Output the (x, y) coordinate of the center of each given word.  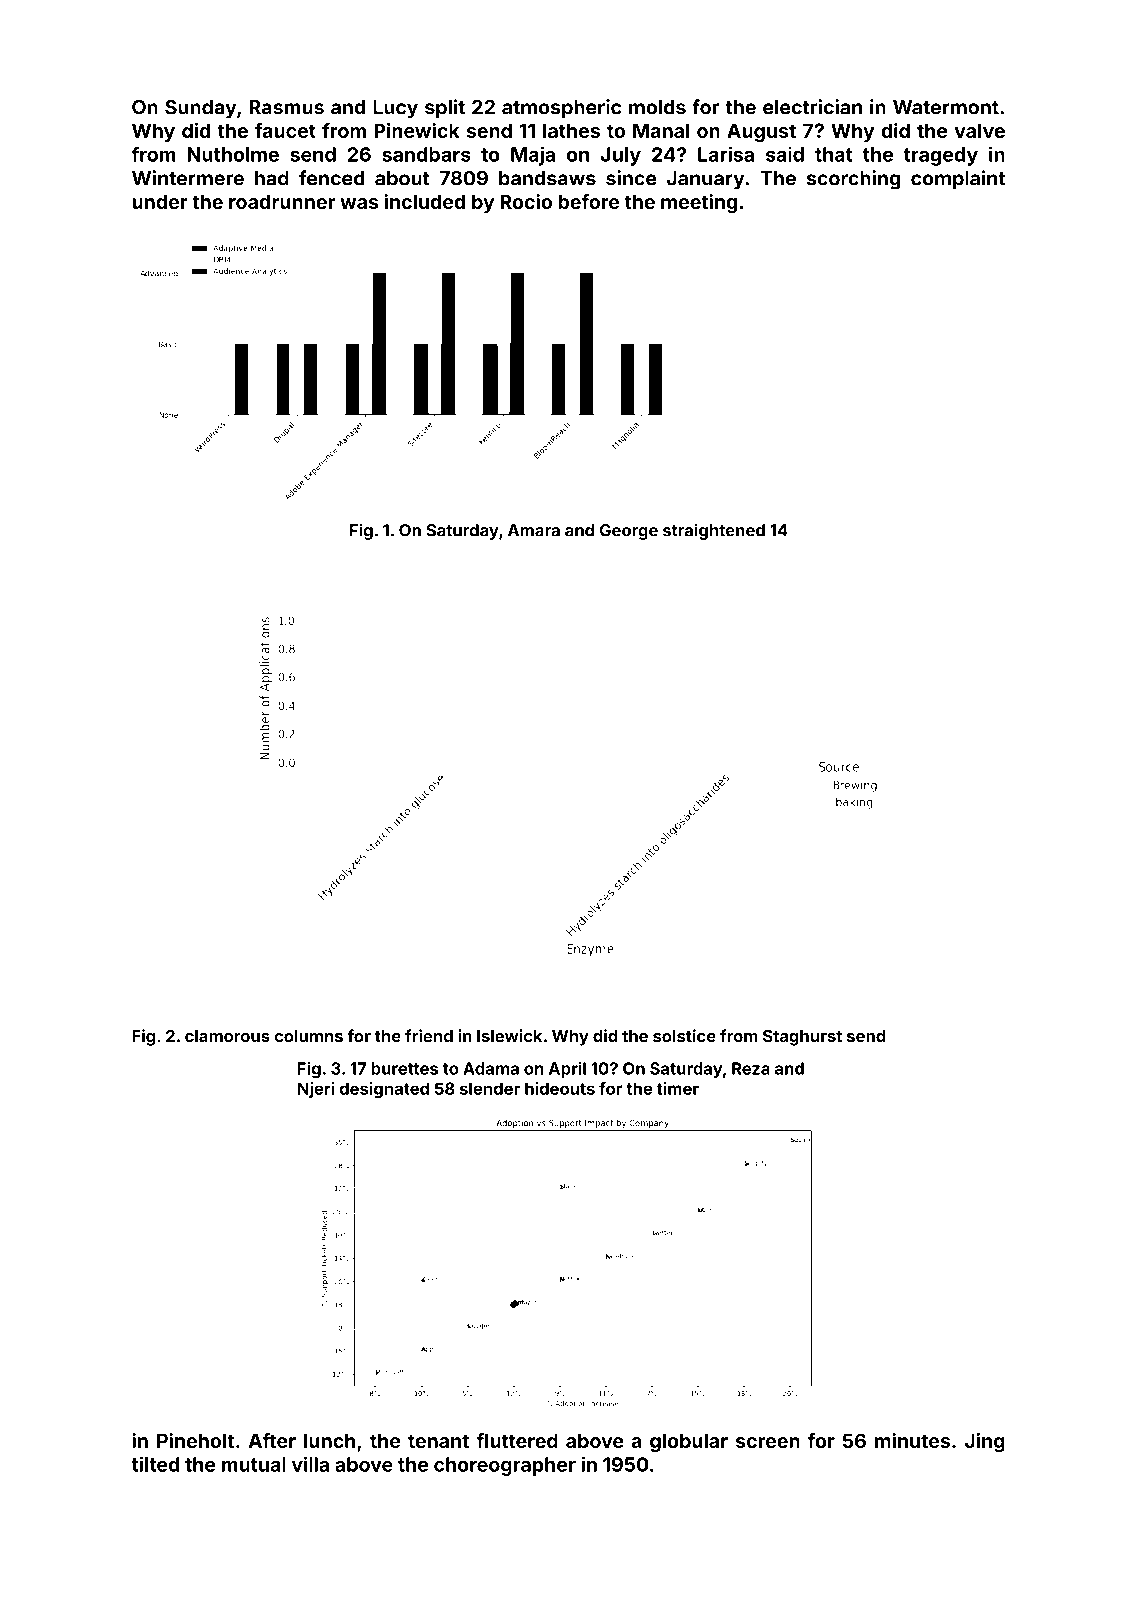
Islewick (509, 1035)
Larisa (726, 154)
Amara (534, 530)
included (424, 201)
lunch (329, 1440)
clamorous (227, 1036)
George (629, 532)
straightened (714, 531)
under (160, 201)
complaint (958, 179)
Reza (751, 1068)
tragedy (941, 156)
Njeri (316, 1090)
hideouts (560, 1088)
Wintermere (188, 178)
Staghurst (802, 1038)
